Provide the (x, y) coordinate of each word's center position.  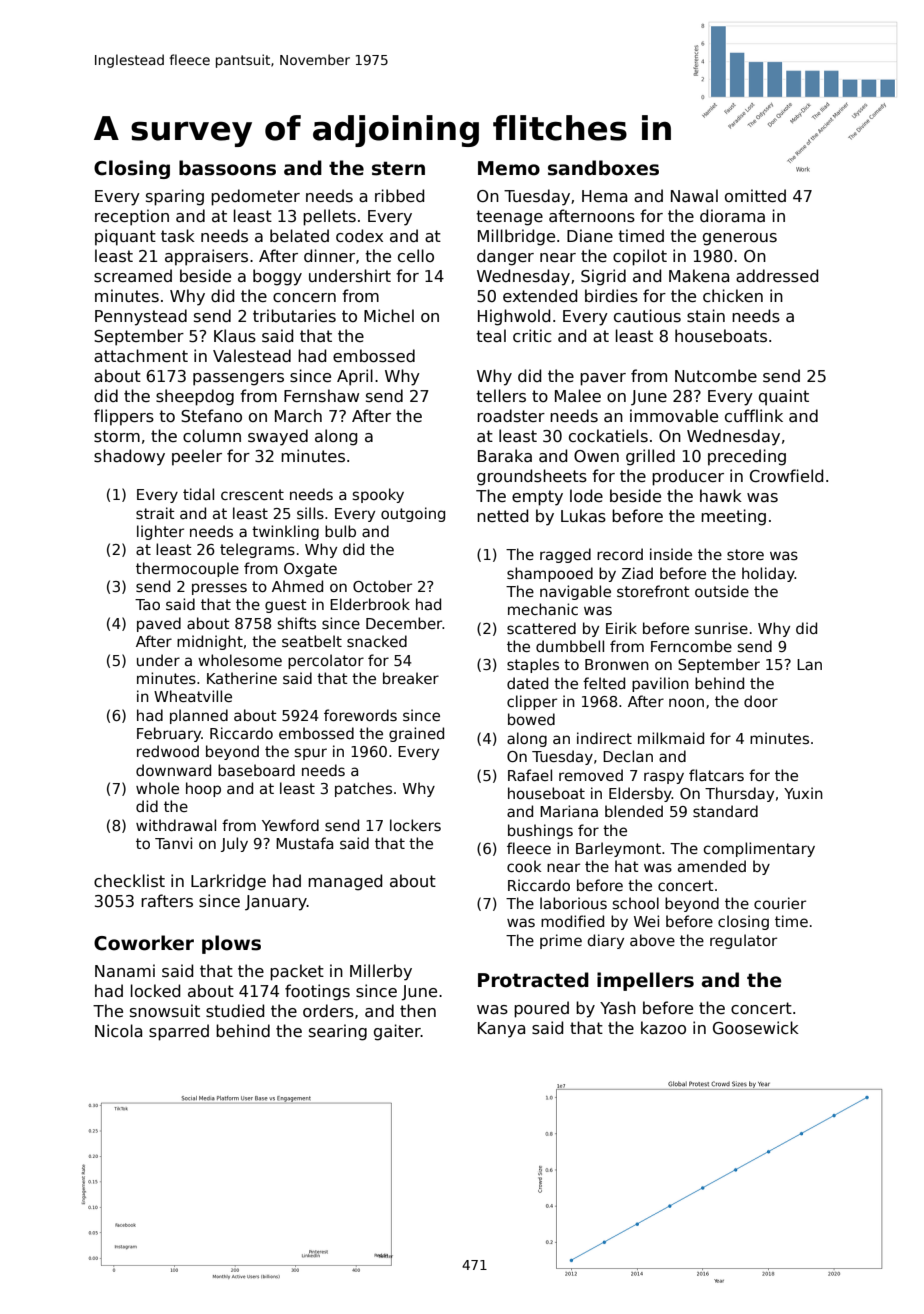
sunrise (721, 628)
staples (533, 665)
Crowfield (786, 476)
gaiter (397, 1032)
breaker (411, 678)
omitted (755, 195)
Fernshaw (321, 396)
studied (235, 1011)
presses (219, 589)
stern (398, 168)
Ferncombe (691, 646)
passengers (238, 379)
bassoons (227, 168)
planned (199, 716)
